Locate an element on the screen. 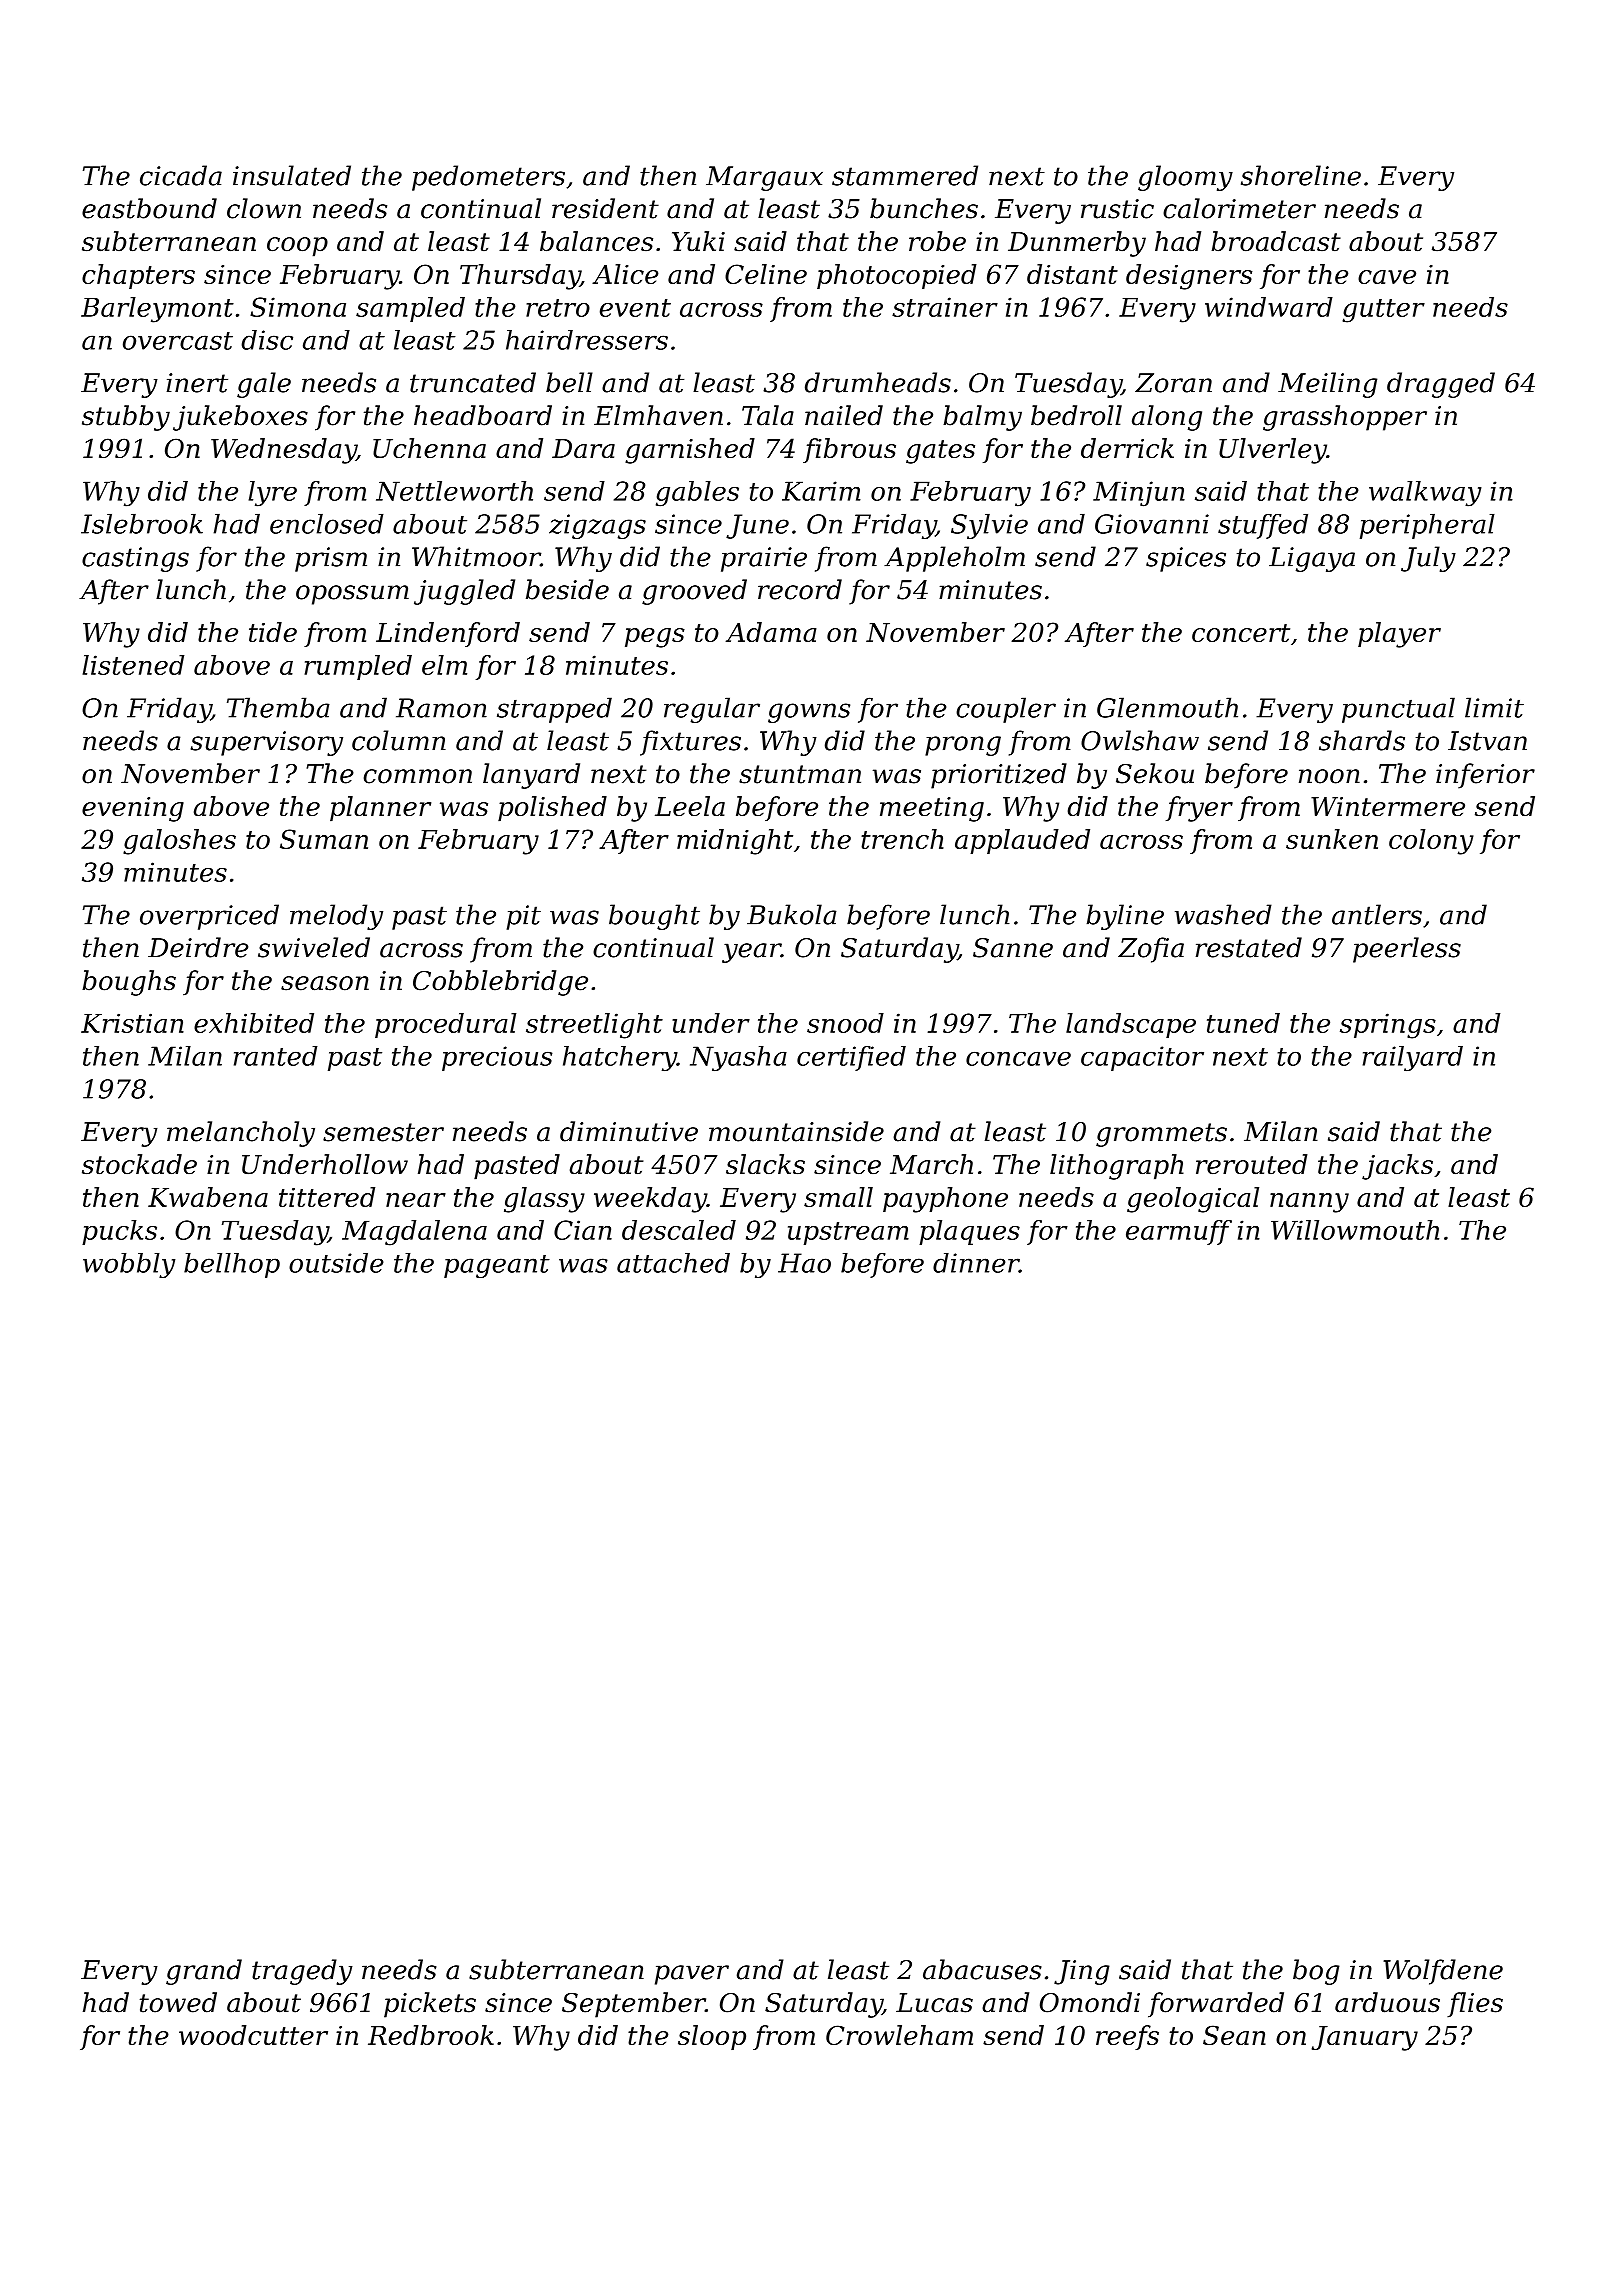 Image resolution: width=1620 pixels, height=2292 pixels. Hao is located at coordinates (804, 1263).
